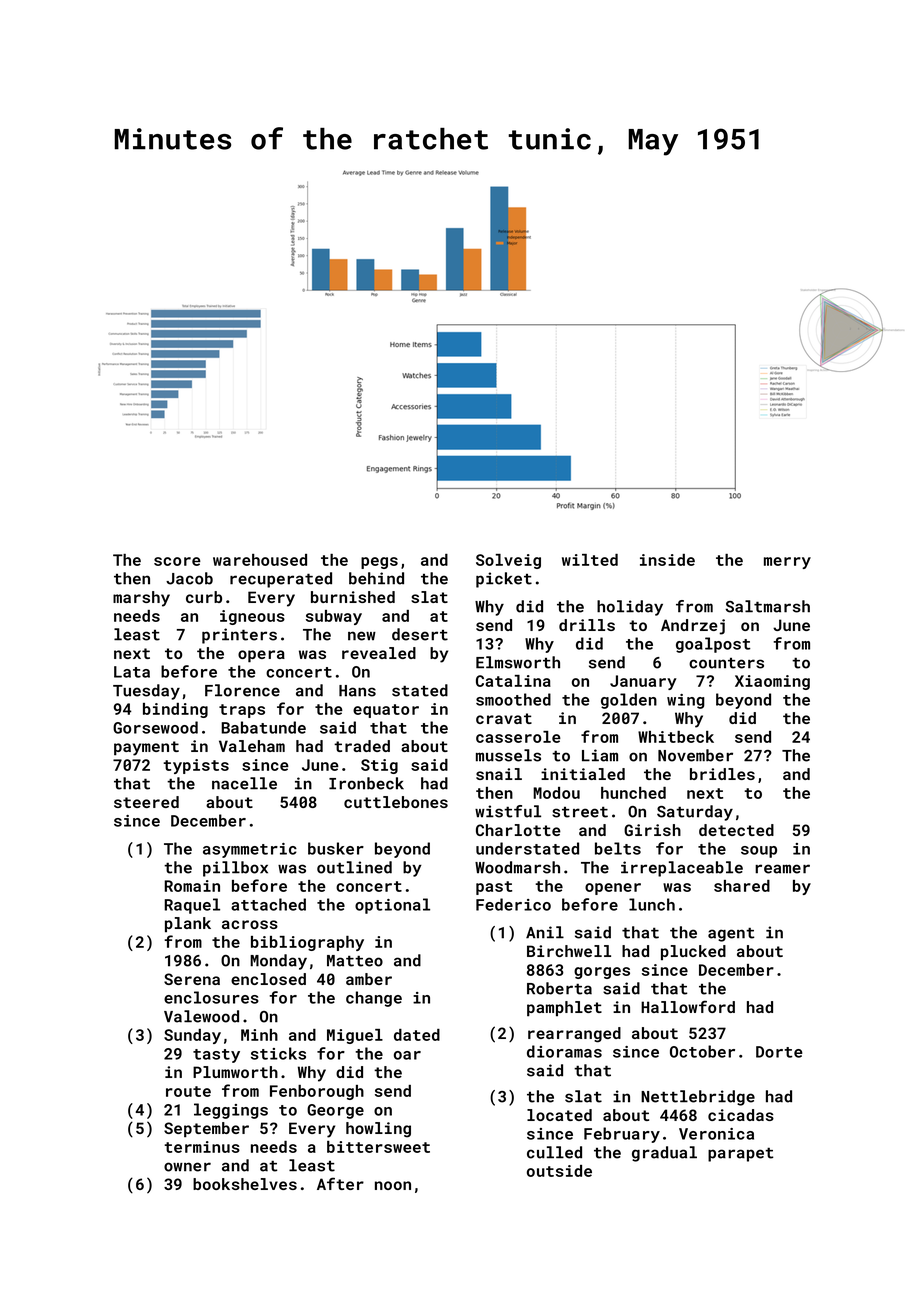 This document has height=1308, width=924. What do you see at coordinates (768, 606) in the document?
I see `Saltmarsh` at bounding box center [768, 606].
